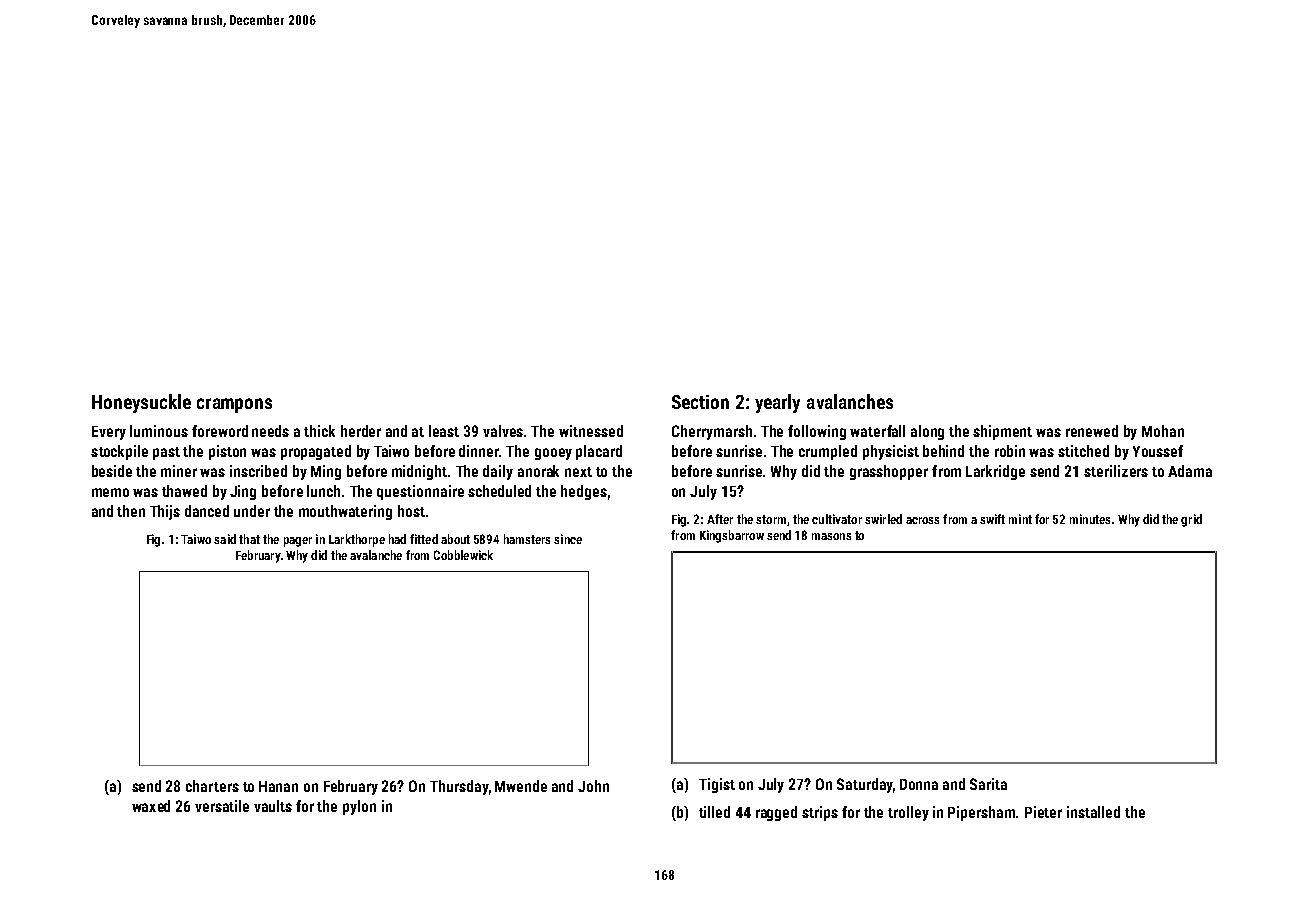 The image size is (1308, 924). Describe the element at coordinates (908, 813) in the image. I see `trolley` at that location.
